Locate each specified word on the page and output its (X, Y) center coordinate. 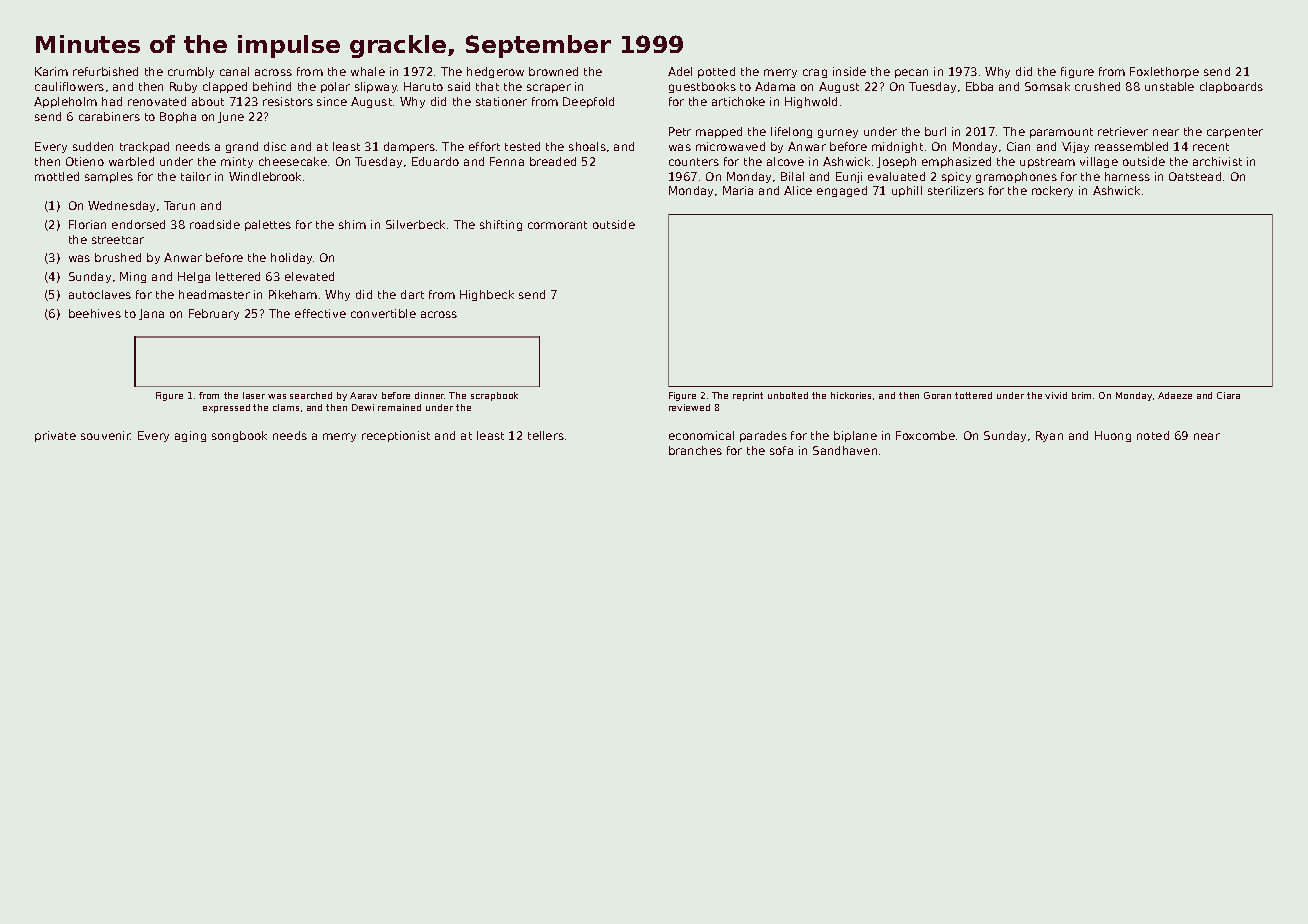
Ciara (1228, 395)
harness (1127, 176)
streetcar (118, 240)
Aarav (363, 395)
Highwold (811, 102)
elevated (309, 276)
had (112, 101)
